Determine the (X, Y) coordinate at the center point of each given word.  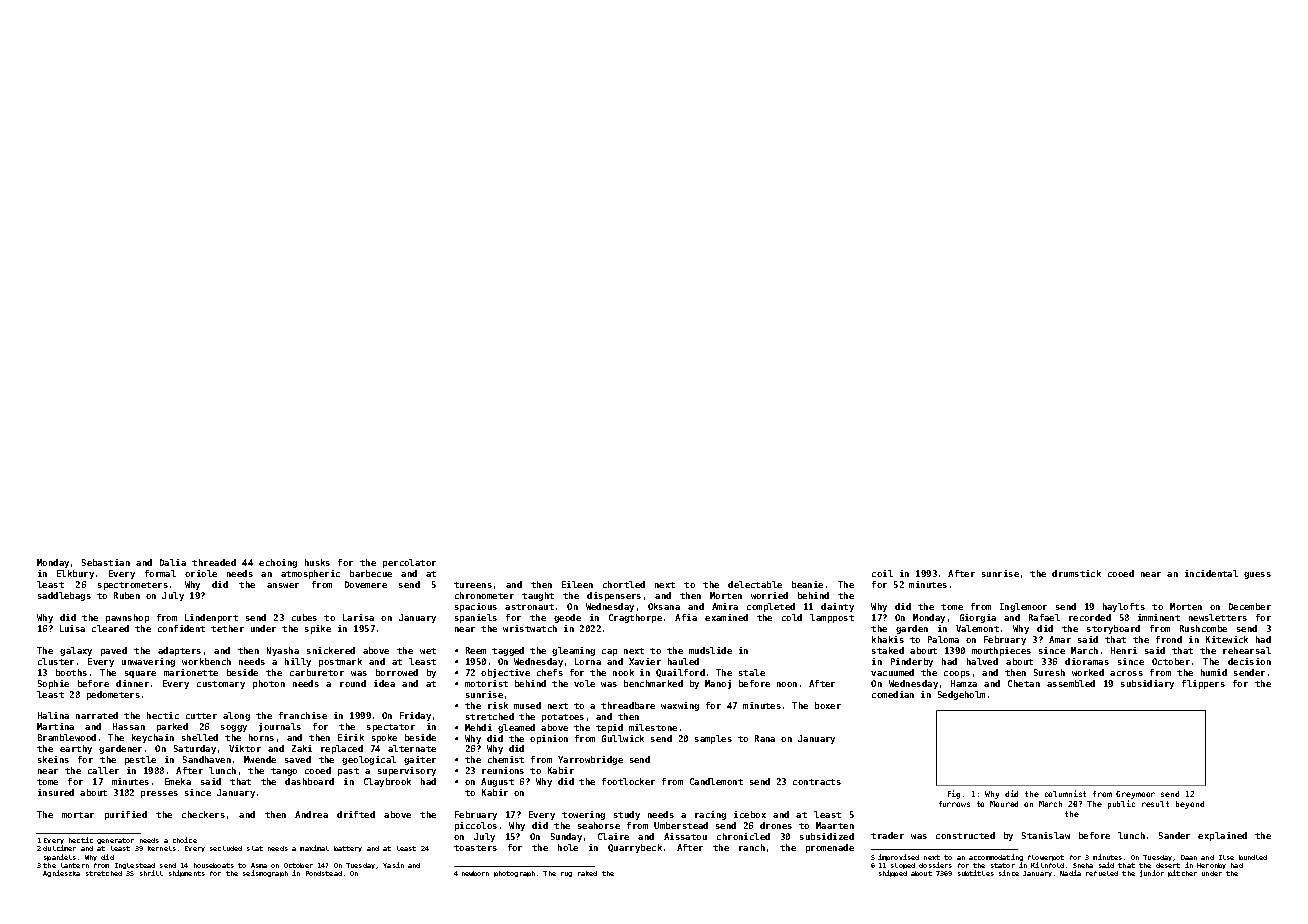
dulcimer (59, 848)
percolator (409, 563)
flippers (1203, 684)
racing (710, 815)
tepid (609, 728)
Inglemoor (1023, 607)
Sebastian (106, 562)
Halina (53, 715)
